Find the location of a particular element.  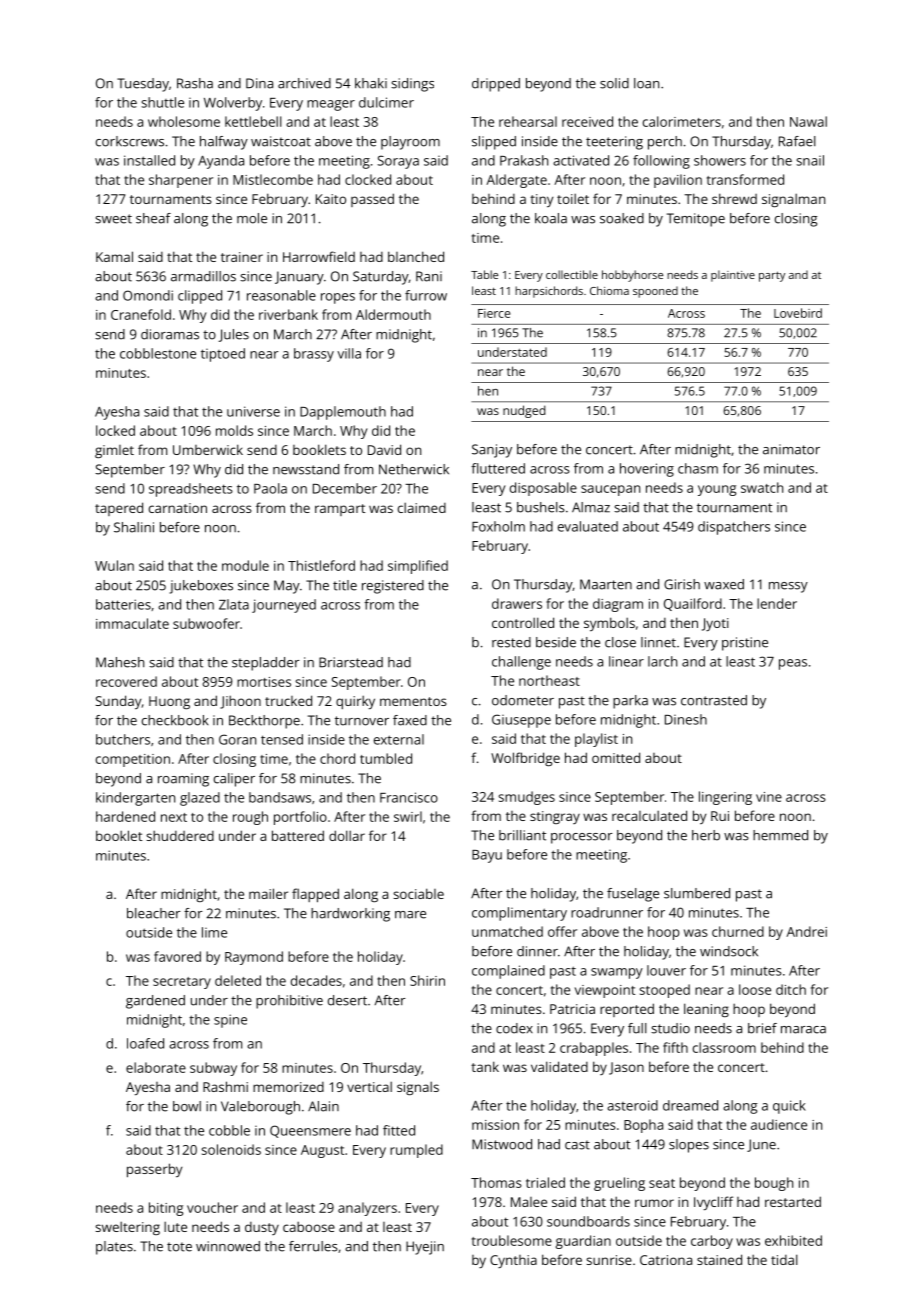

David is located at coordinates (384, 449).
